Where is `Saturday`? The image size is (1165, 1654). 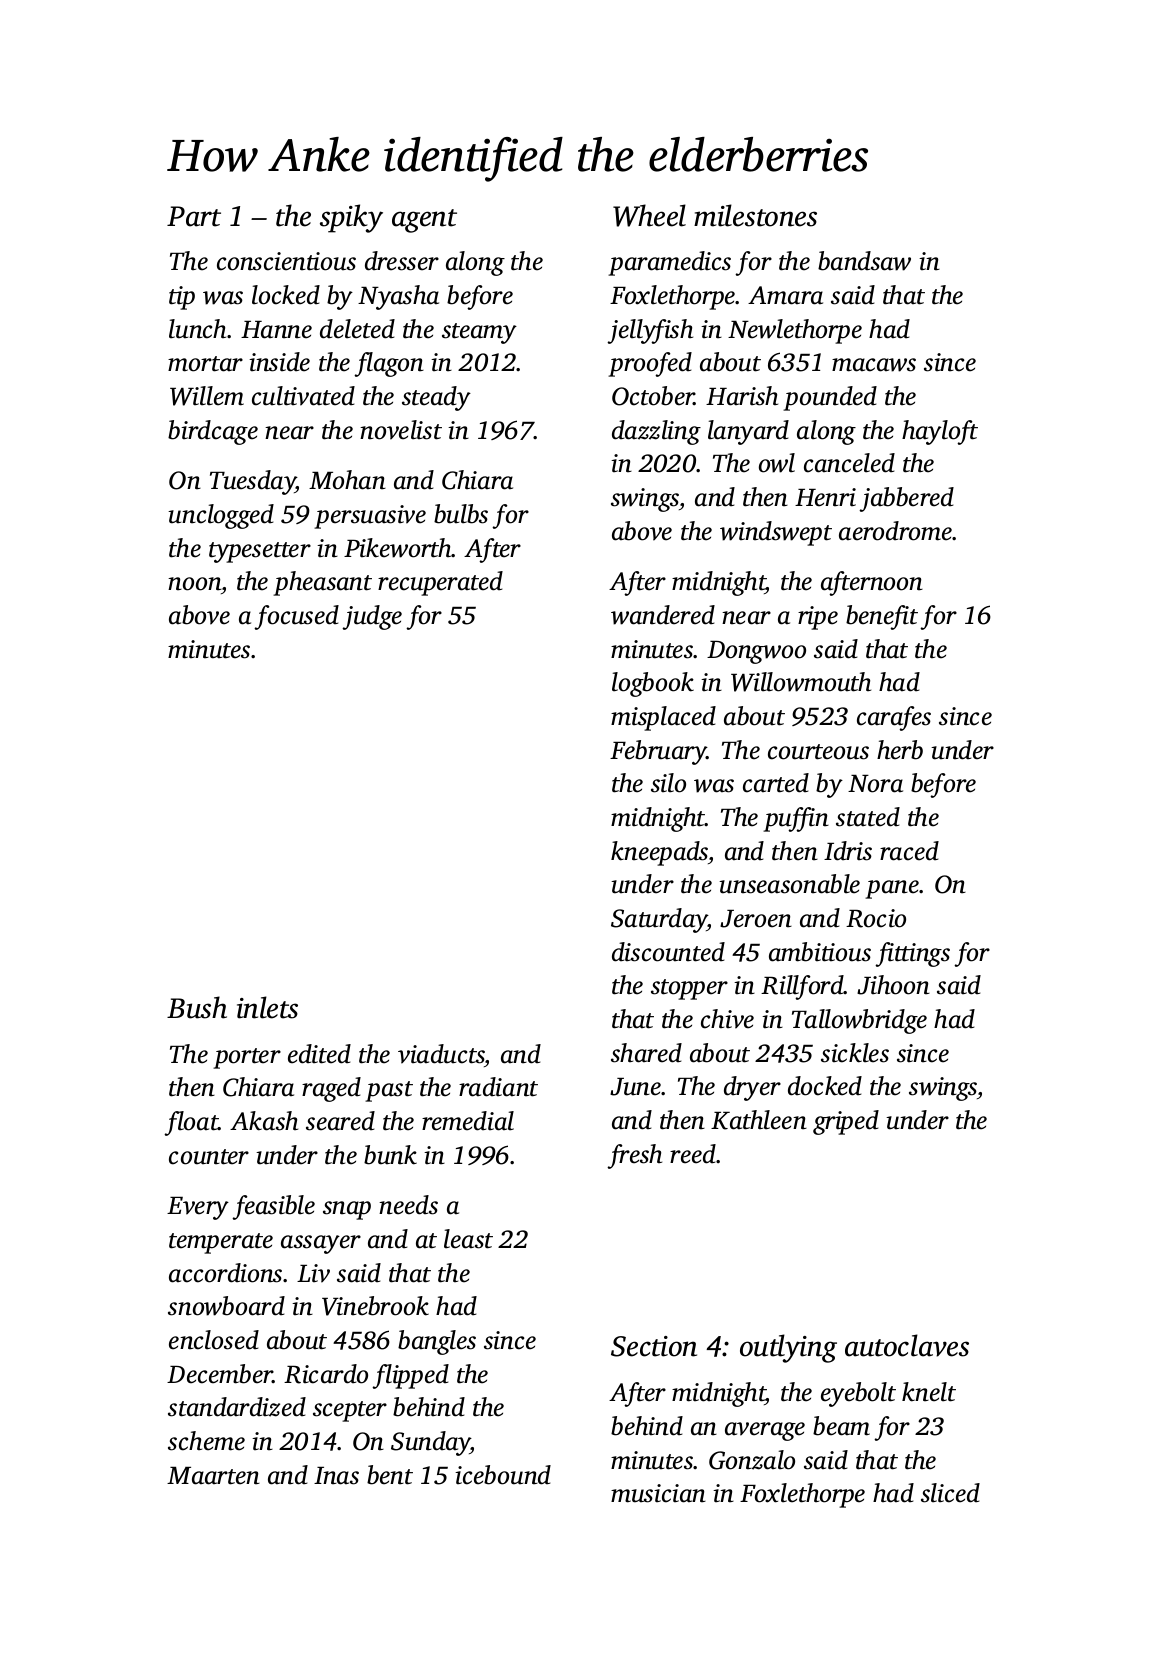
Saturday is located at coordinates (659, 920).
